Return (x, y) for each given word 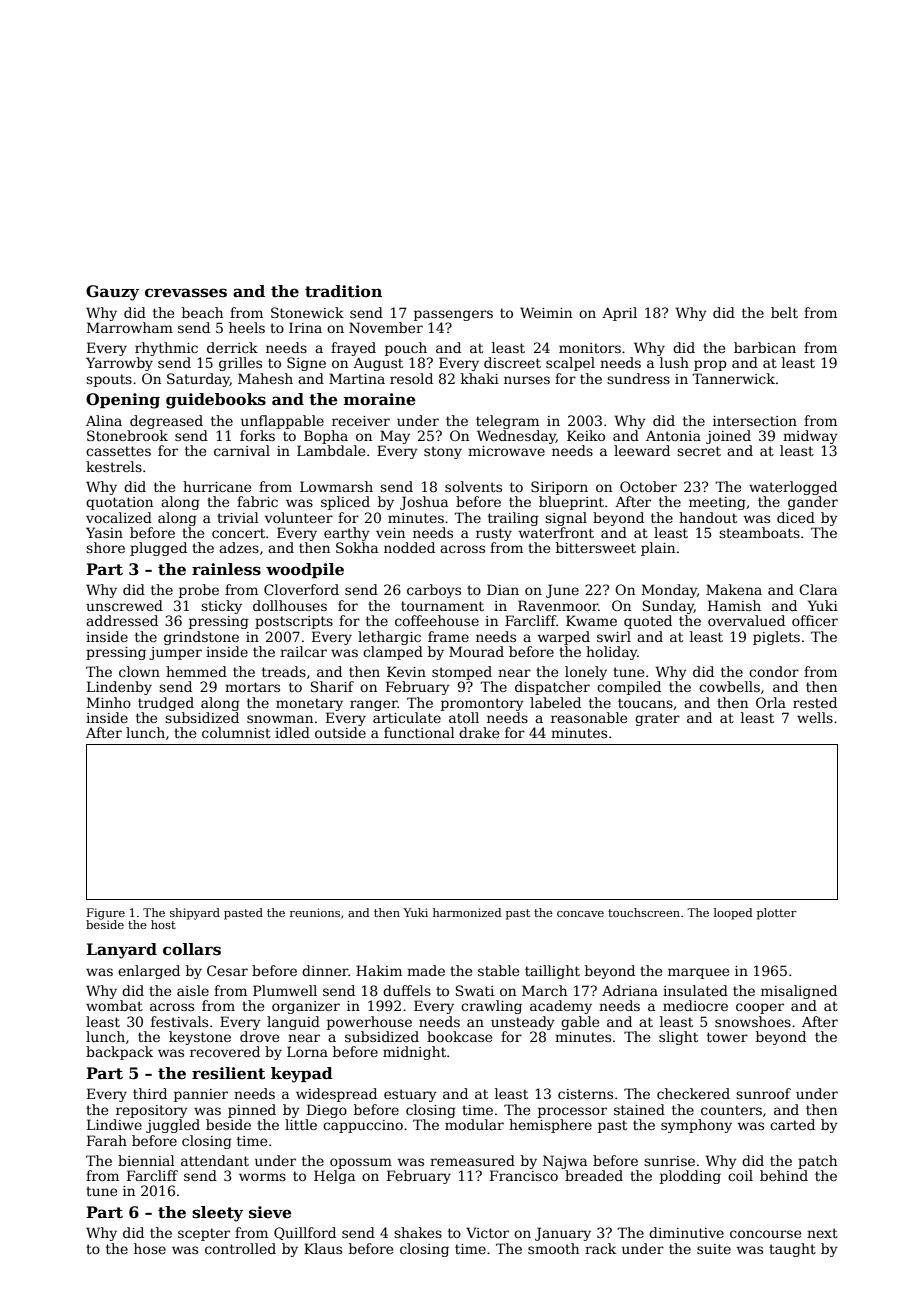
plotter (777, 914)
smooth (553, 1248)
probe (199, 591)
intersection (755, 421)
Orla (771, 702)
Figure (106, 914)
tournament (442, 606)
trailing (513, 519)
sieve (270, 1212)
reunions (315, 912)
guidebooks (216, 401)
